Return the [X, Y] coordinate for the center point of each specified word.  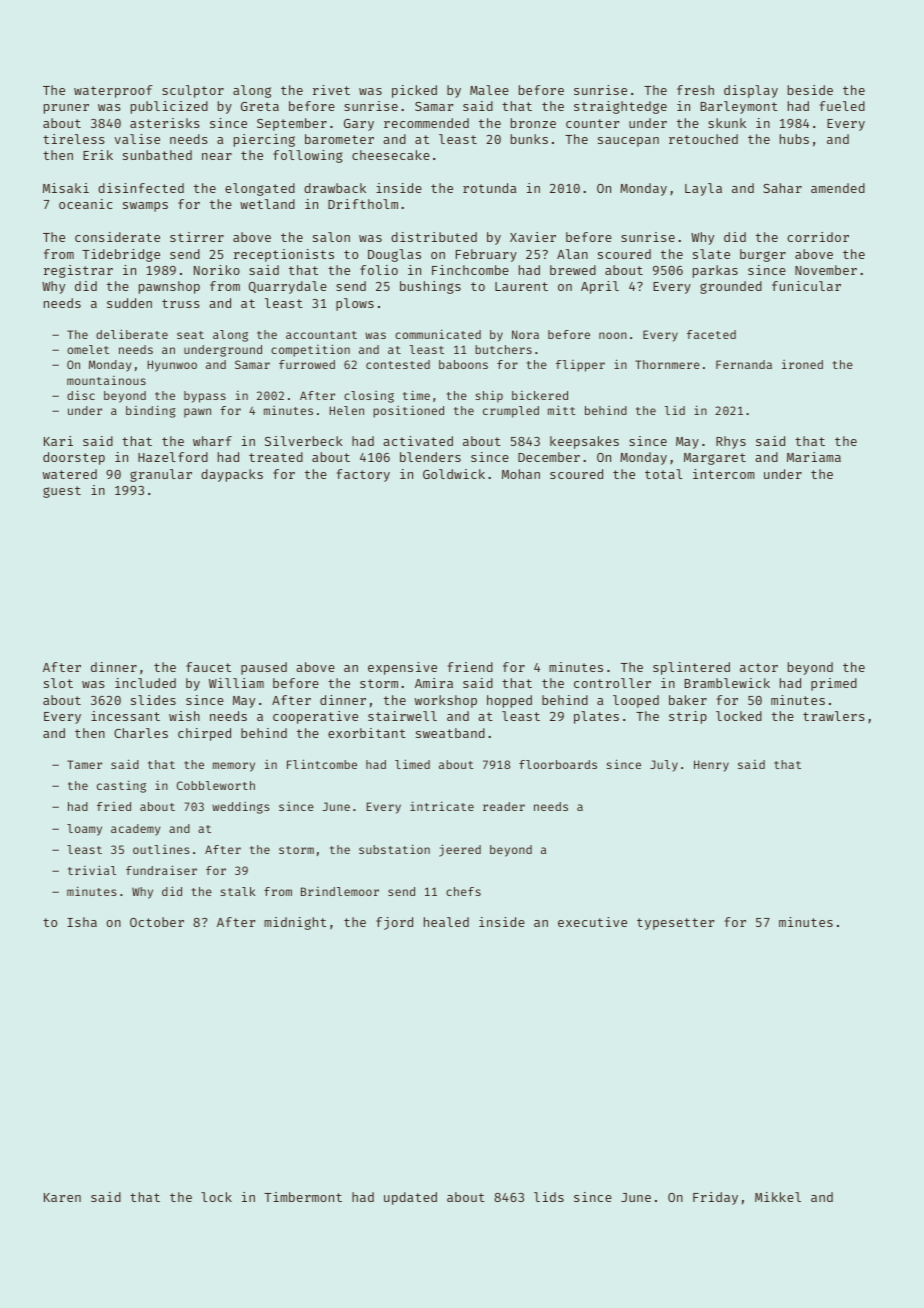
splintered [691, 668]
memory [234, 767]
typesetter [675, 924]
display [751, 91]
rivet [331, 90]
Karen [62, 1197]
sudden [129, 303]
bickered [540, 395]
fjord [394, 923]
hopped [509, 701]
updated [410, 1198]
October [157, 922]
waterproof [113, 91]
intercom [724, 474]
